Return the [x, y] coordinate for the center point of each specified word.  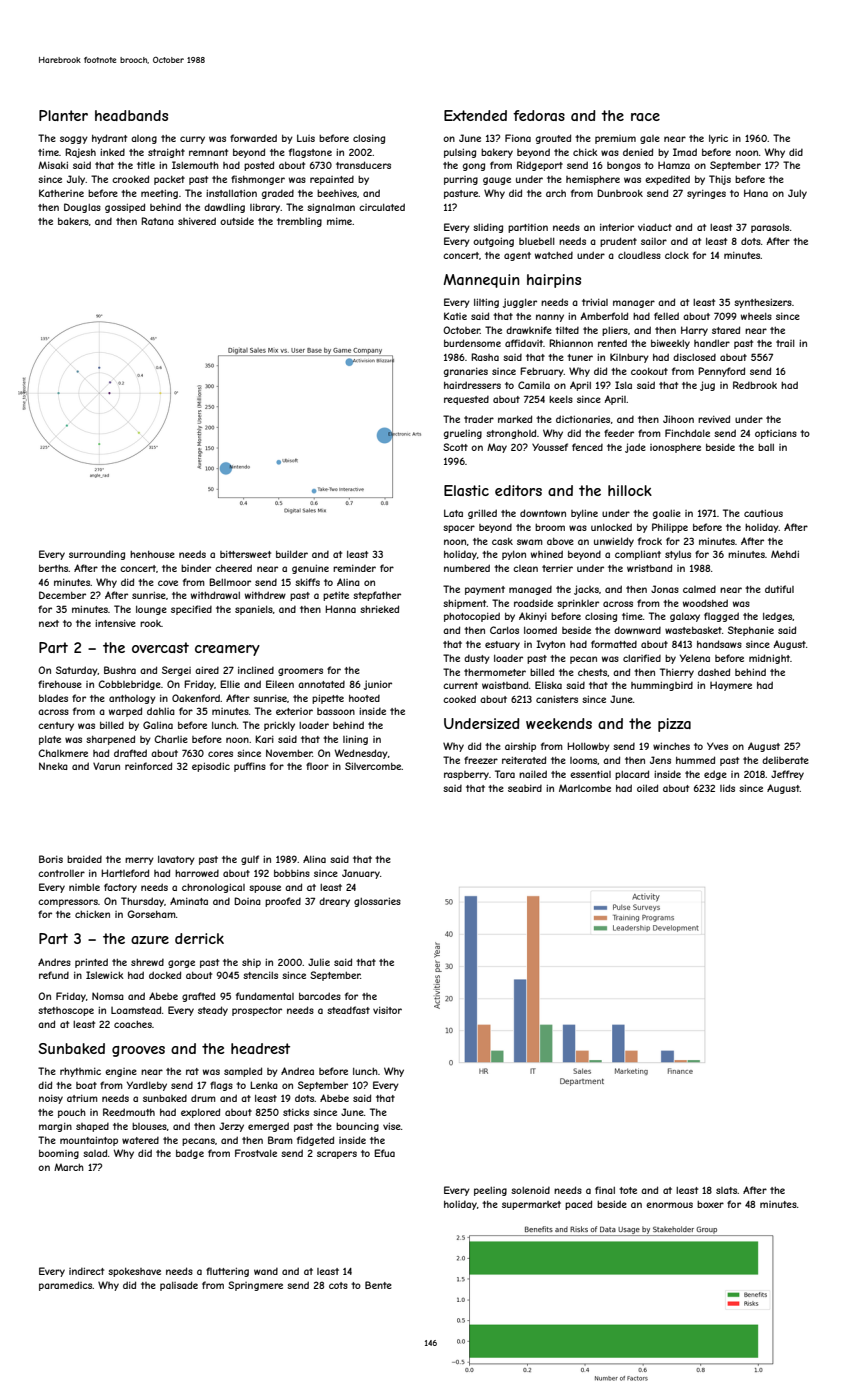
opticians [776, 434]
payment [485, 590]
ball [766, 447]
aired [207, 670]
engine [121, 1072]
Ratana [157, 221]
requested [466, 400]
